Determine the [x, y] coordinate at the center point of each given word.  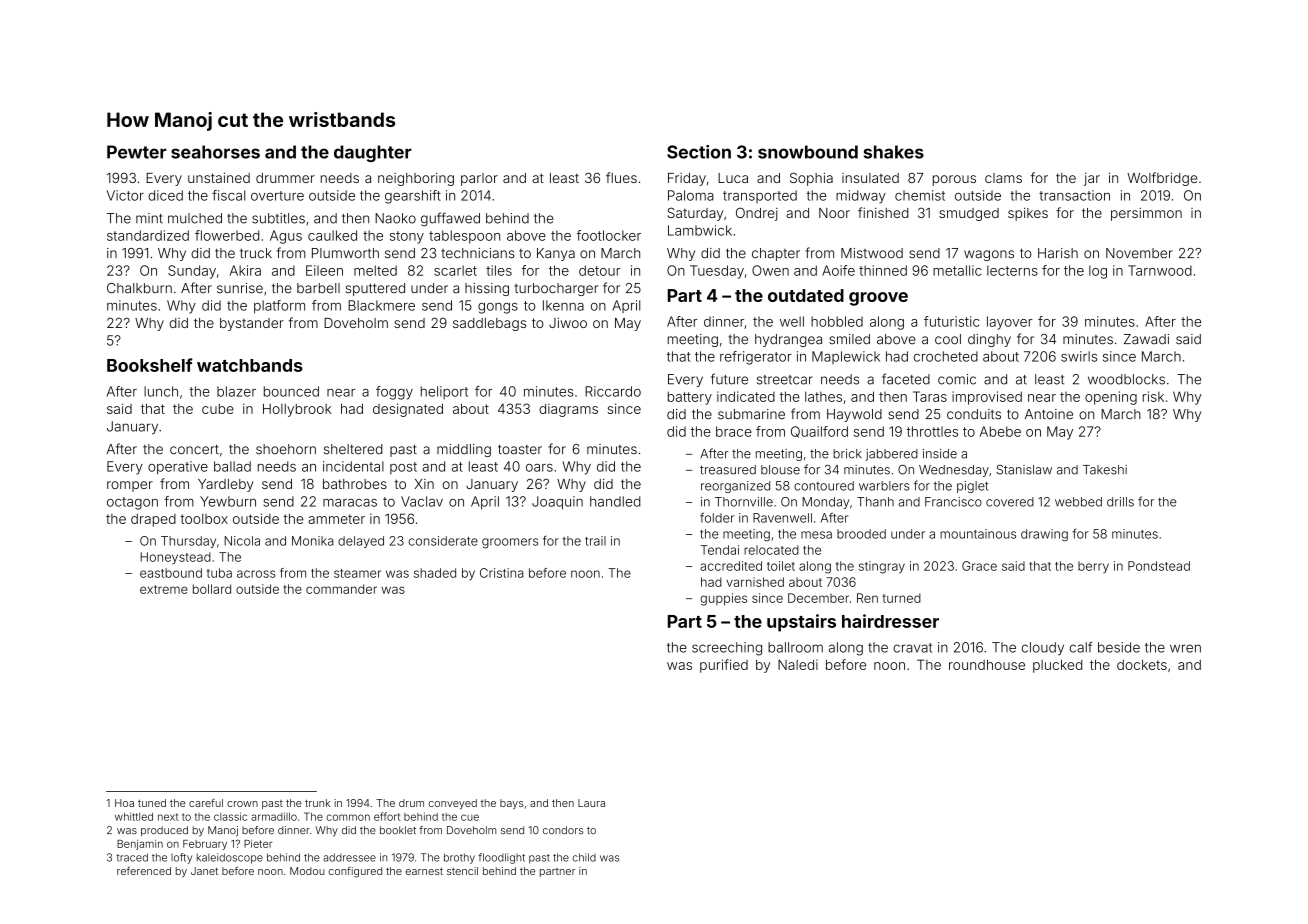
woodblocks [1126, 379]
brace [734, 431]
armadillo [274, 816]
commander [341, 589]
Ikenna [563, 305]
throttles [932, 431]
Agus [286, 237]
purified [724, 666]
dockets [1142, 665]
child [584, 857]
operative [178, 468]
